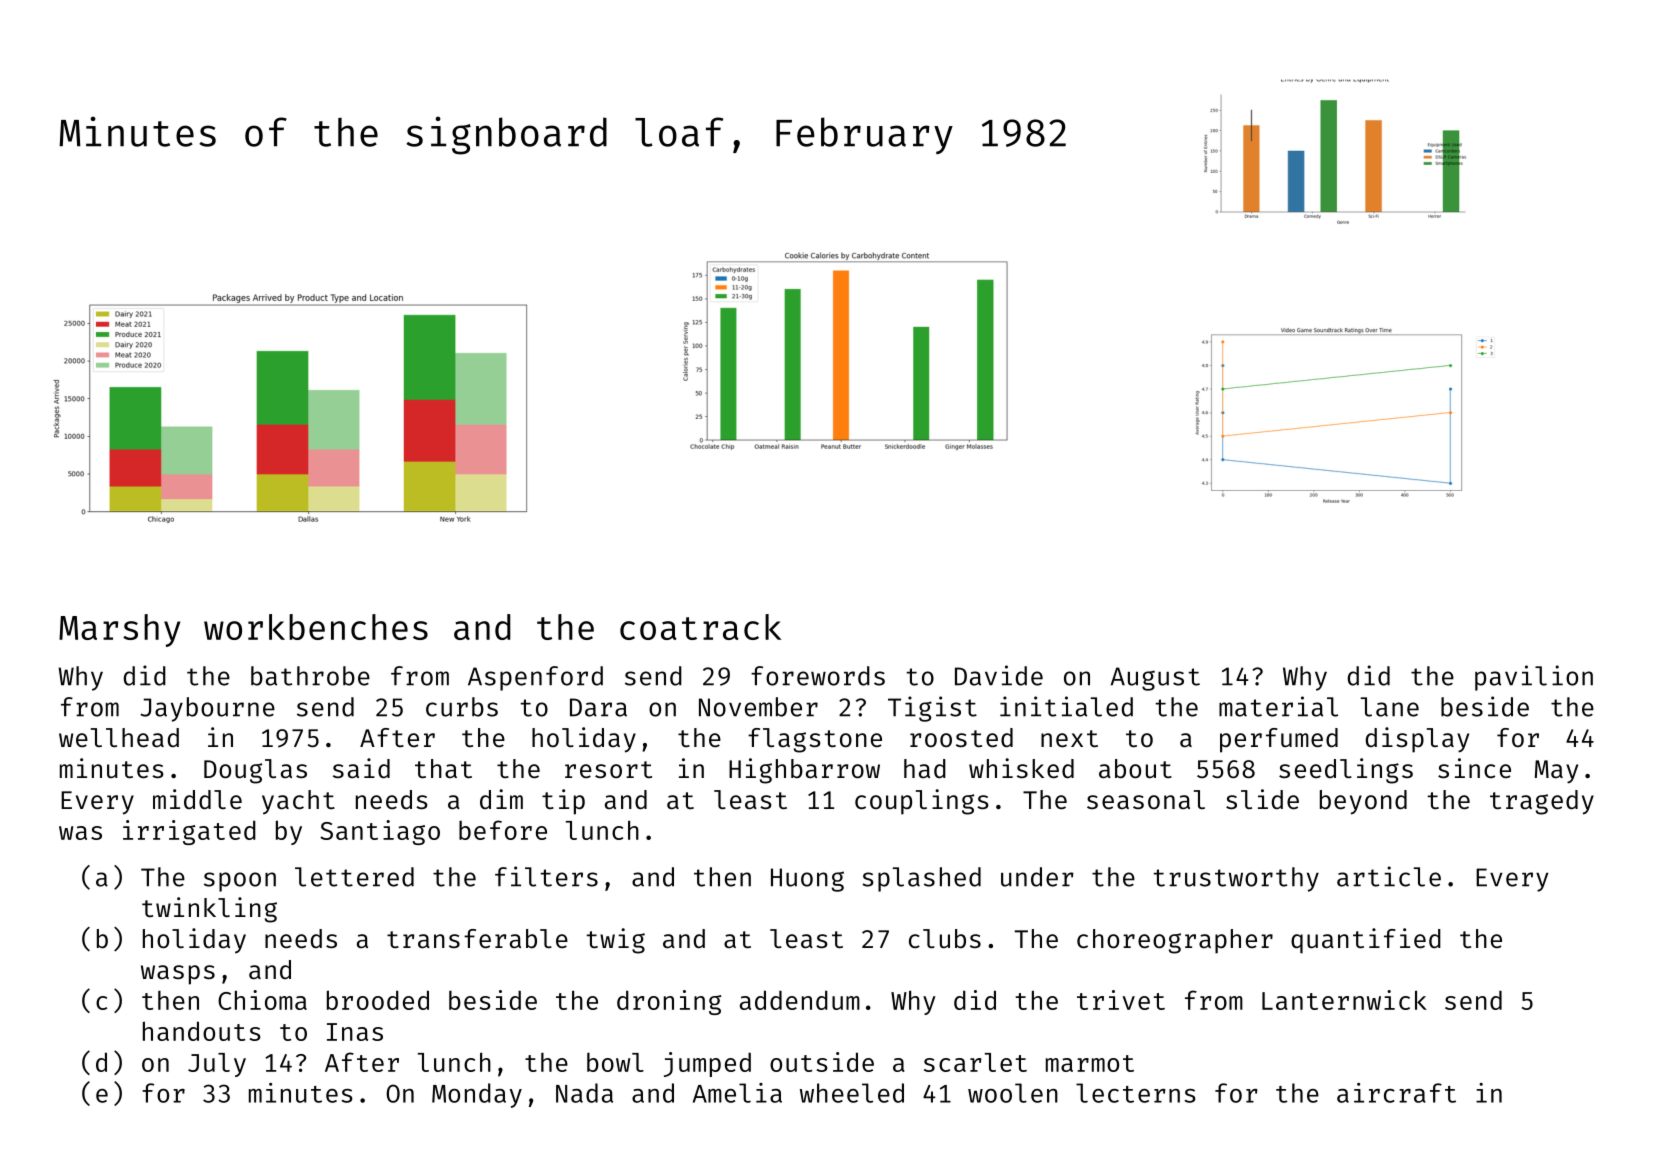 Image resolution: width=1654 pixels, height=1170 pixels. Describe the element at coordinates (1534, 678) in the screenshot. I see `pavilion` at that location.
